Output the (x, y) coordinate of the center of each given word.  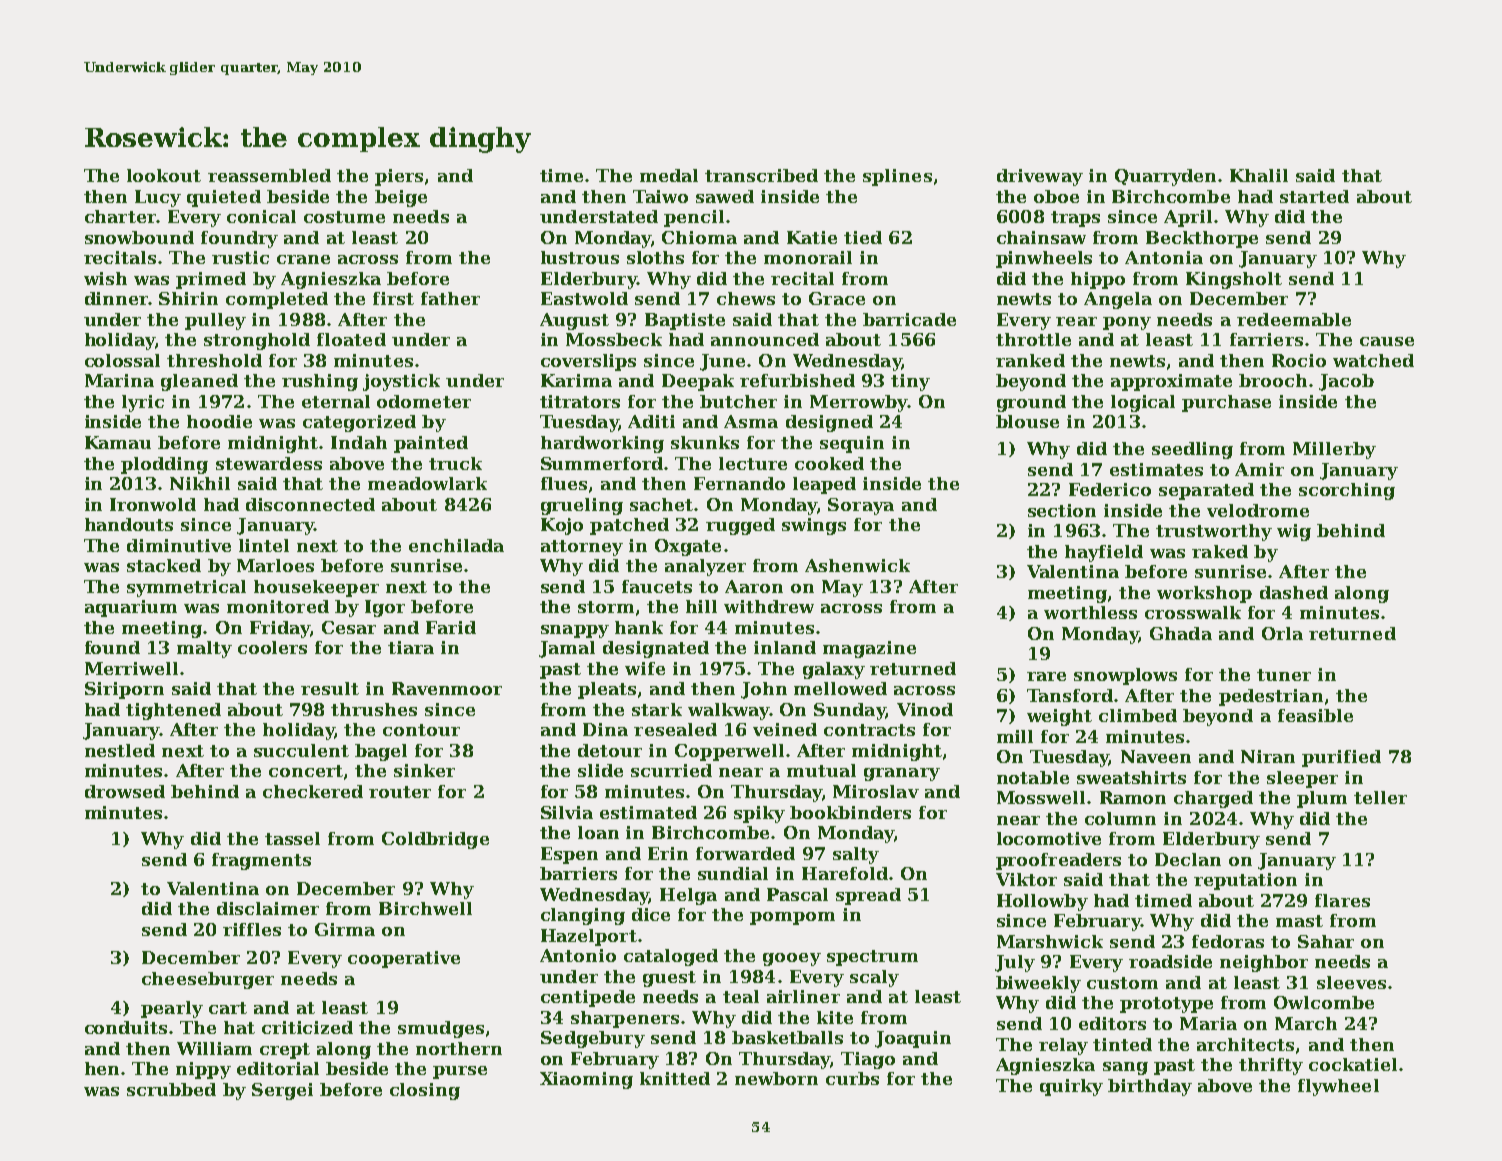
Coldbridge (435, 840)
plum (1322, 799)
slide (600, 770)
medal (669, 175)
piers (399, 177)
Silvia (567, 812)
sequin (852, 444)
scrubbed (171, 1089)
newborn (776, 1078)
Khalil (1259, 175)
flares (1342, 900)
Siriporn (124, 690)
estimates (1156, 469)
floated (351, 339)
